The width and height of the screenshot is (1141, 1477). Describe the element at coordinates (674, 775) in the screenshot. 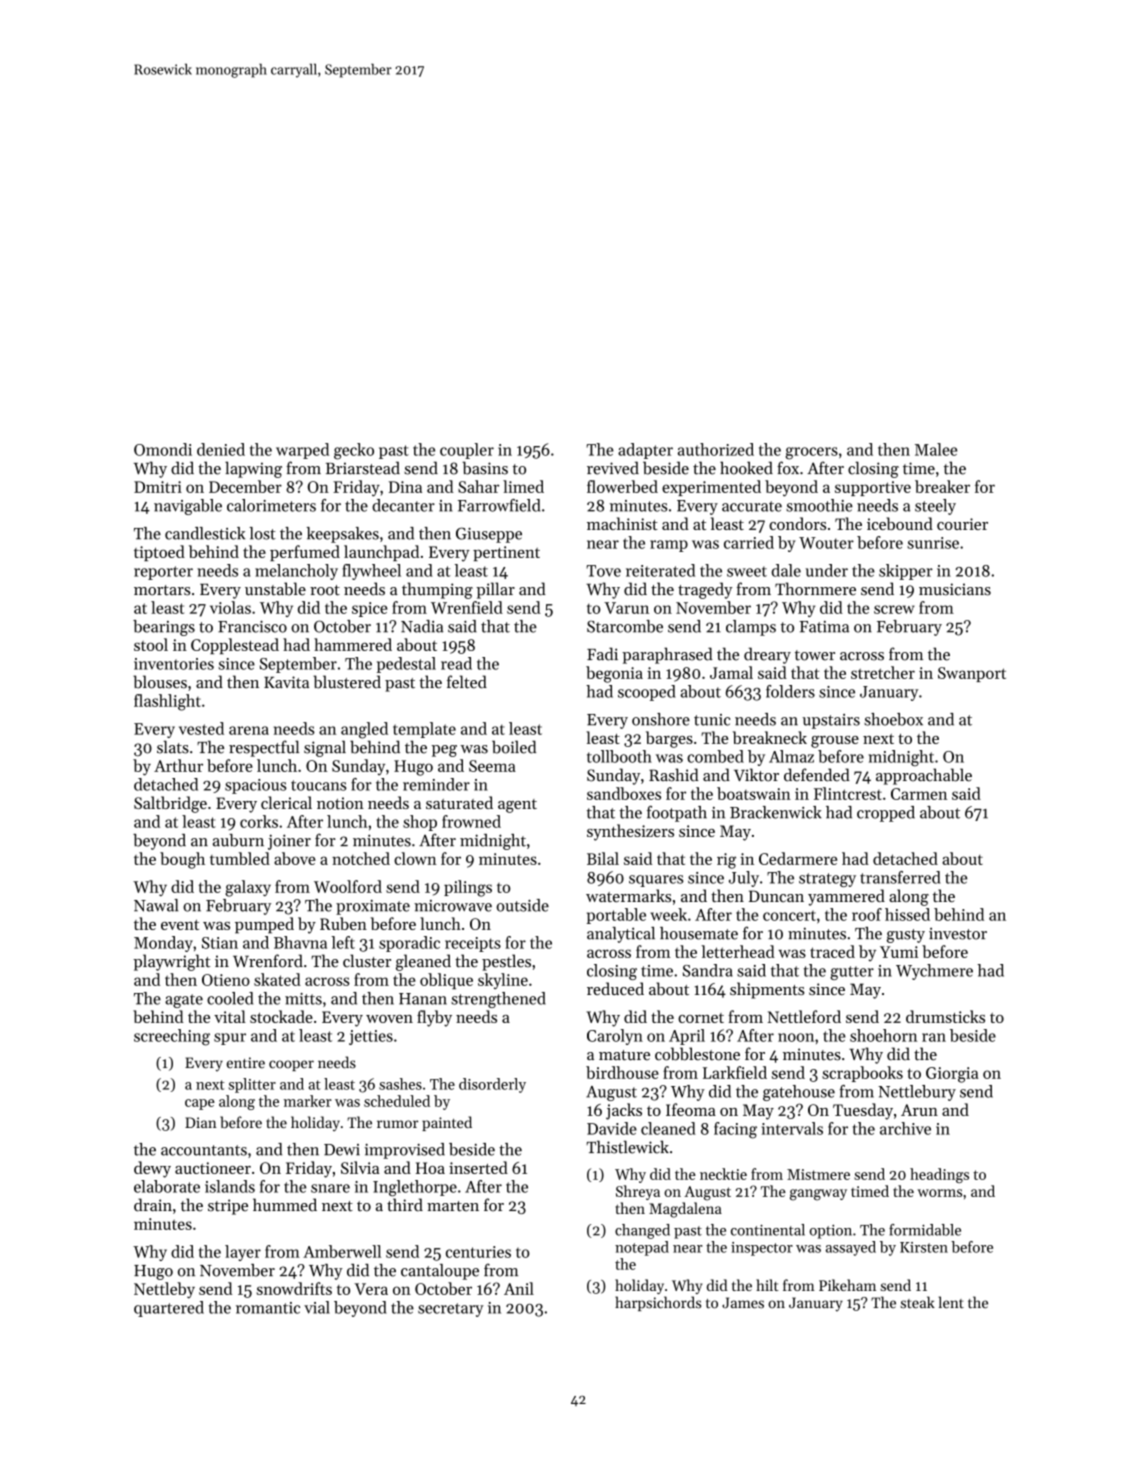

I see `Rashid` at that location.
